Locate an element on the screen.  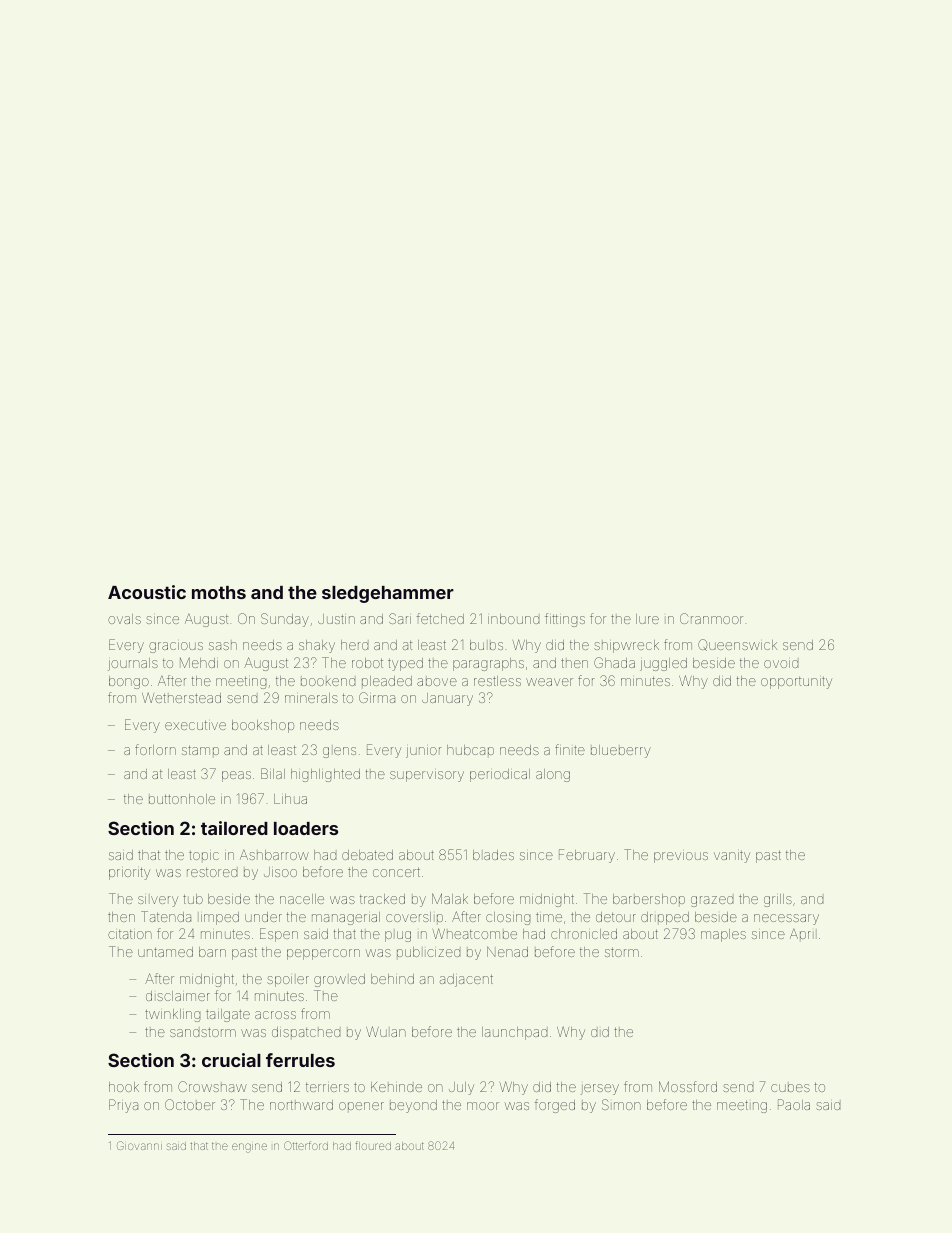
October is located at coordinates (190, 1104).
